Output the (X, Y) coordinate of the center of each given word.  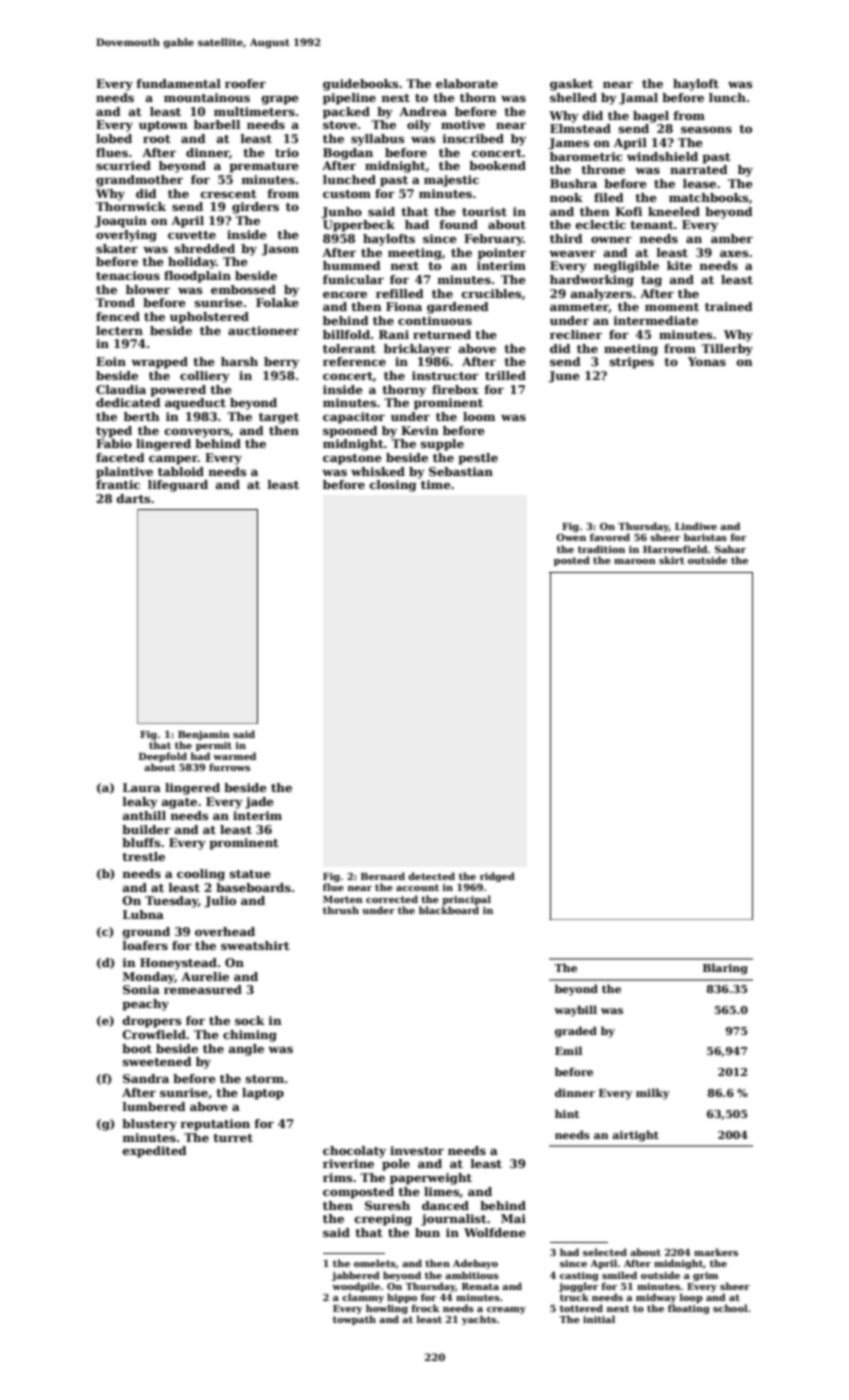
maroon (635, 561)
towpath (354, 1320)
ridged (497, 877)
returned (442, 334)
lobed (114, 138)
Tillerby (727, 350)
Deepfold (163, 757)
